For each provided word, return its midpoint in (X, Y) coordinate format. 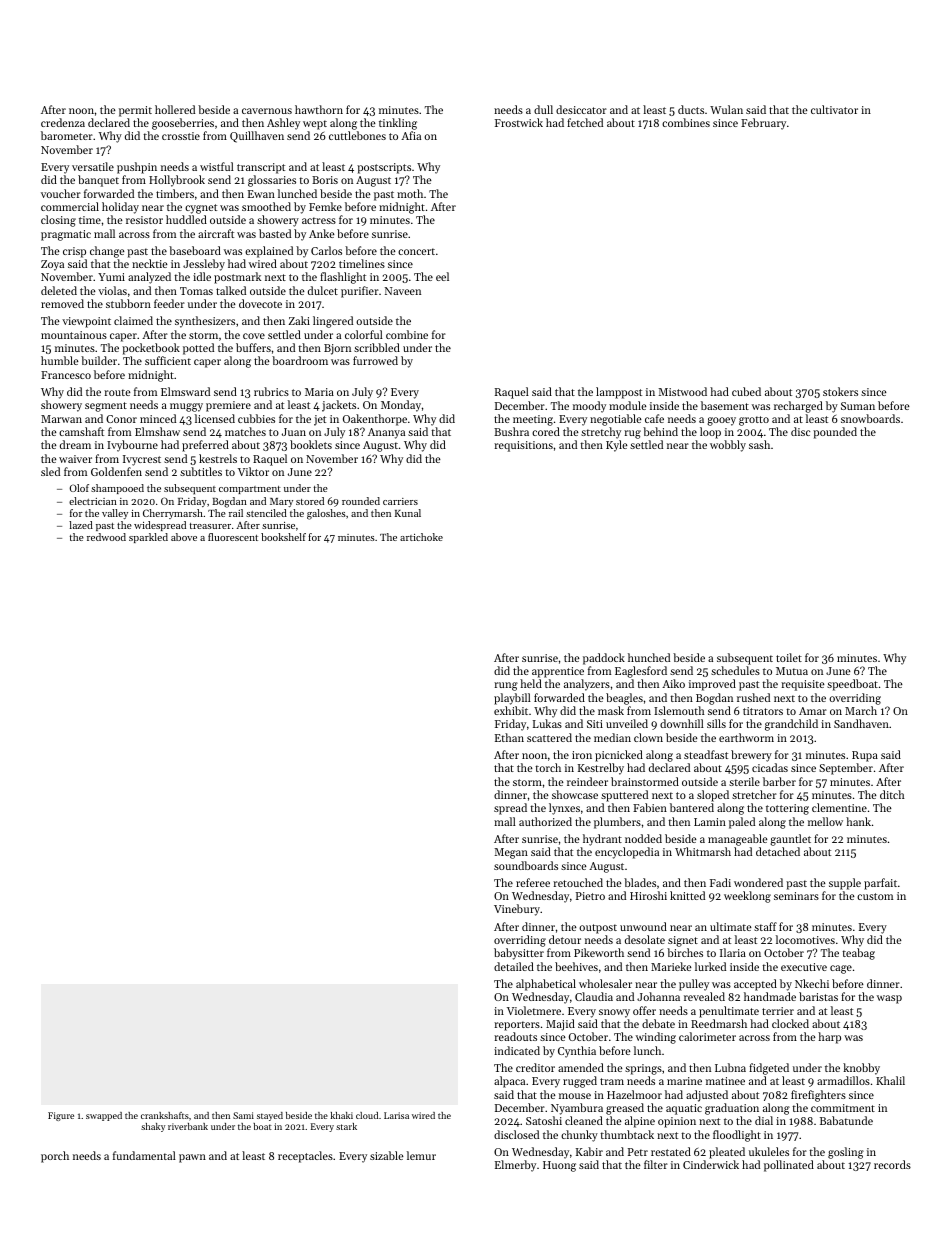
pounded (835, 433)
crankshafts (165, 1115)
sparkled (148, 538)
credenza (63, 122)
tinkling (398, 124)
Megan (511, 853)
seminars (796, 896)
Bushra (511, 431)
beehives (576, 966)
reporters (517, 1026)
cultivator (834, 109)
